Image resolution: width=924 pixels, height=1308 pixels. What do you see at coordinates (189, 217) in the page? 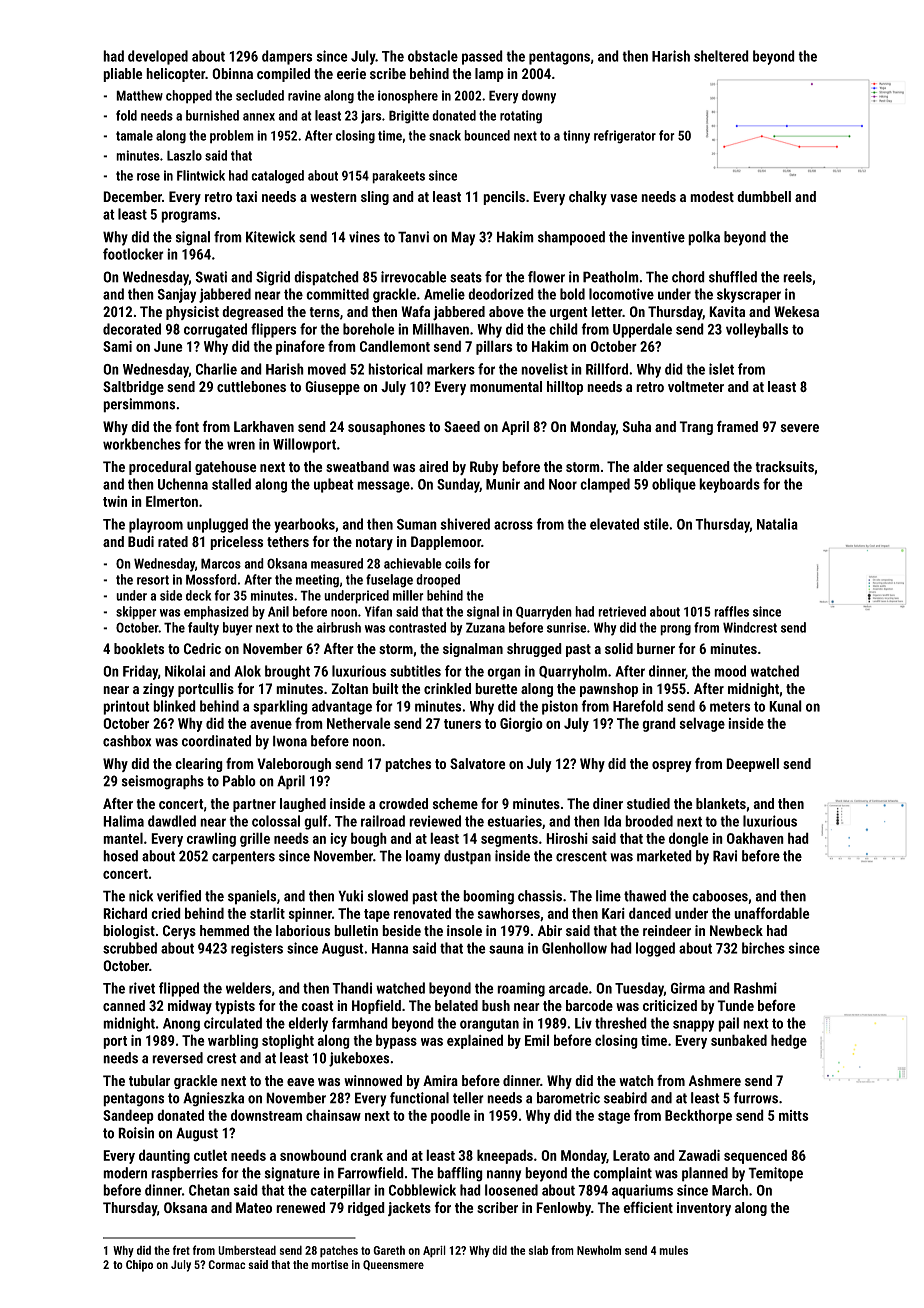
I see `programs` at bounding box center [189, 217].
